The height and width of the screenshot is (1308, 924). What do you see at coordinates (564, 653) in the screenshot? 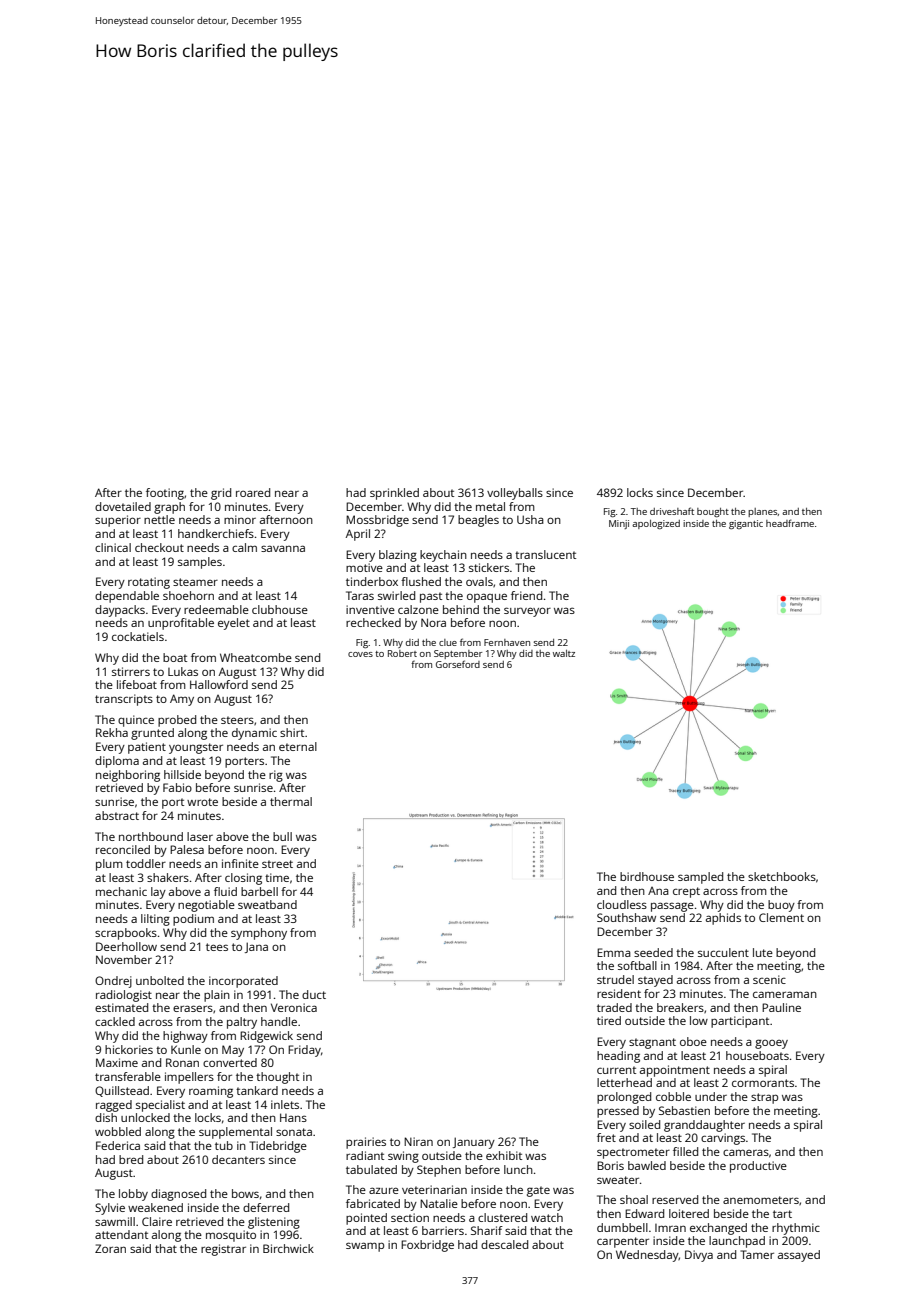
I see `waltz` at bounding box center [564, 653].
